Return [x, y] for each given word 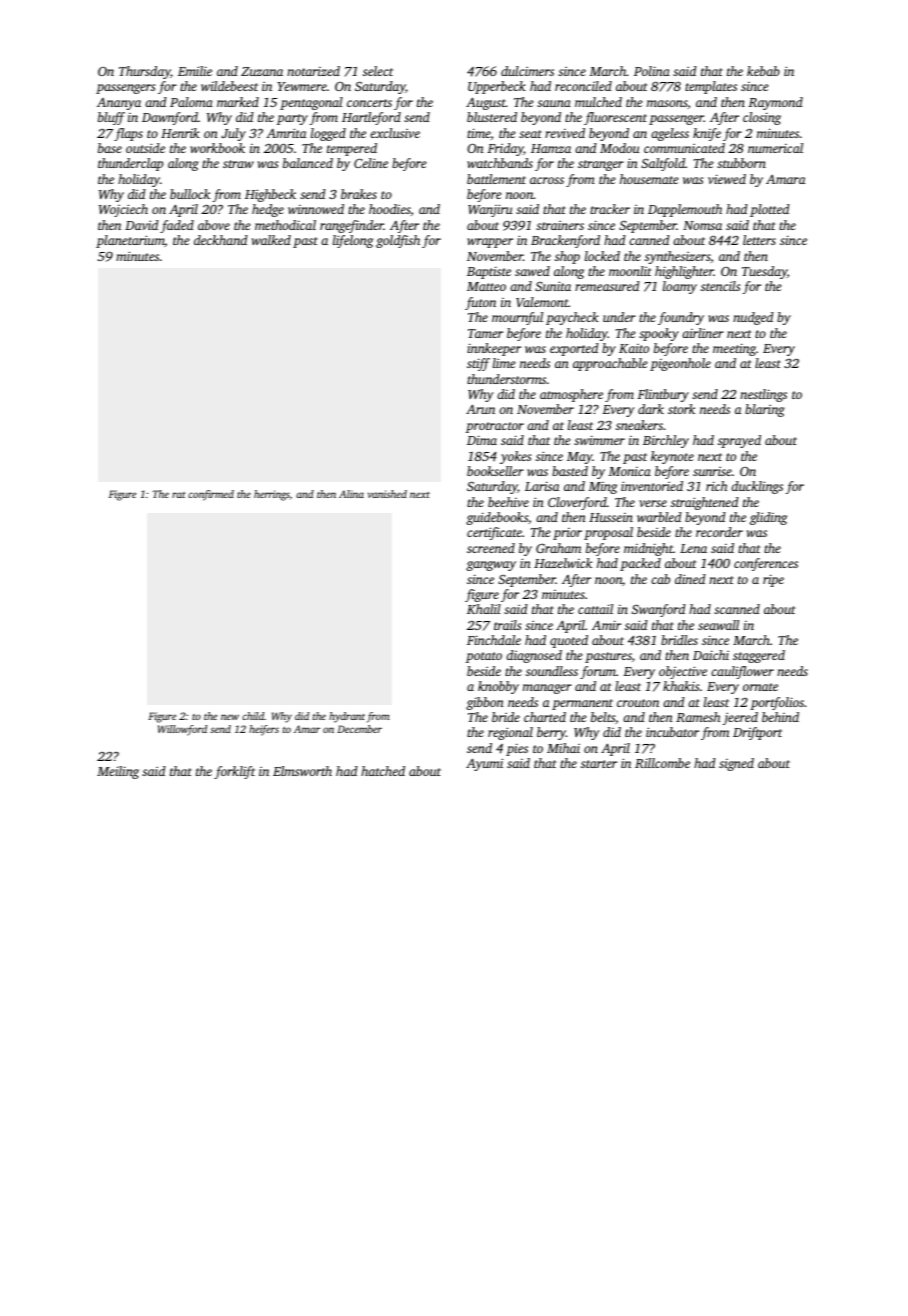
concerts [369, 103]
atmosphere [571, 395]
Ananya [119, 104]
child [253, 716]
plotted [770, 210]
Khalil [484, 609]
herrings [272, 495]
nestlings [763, 395]
